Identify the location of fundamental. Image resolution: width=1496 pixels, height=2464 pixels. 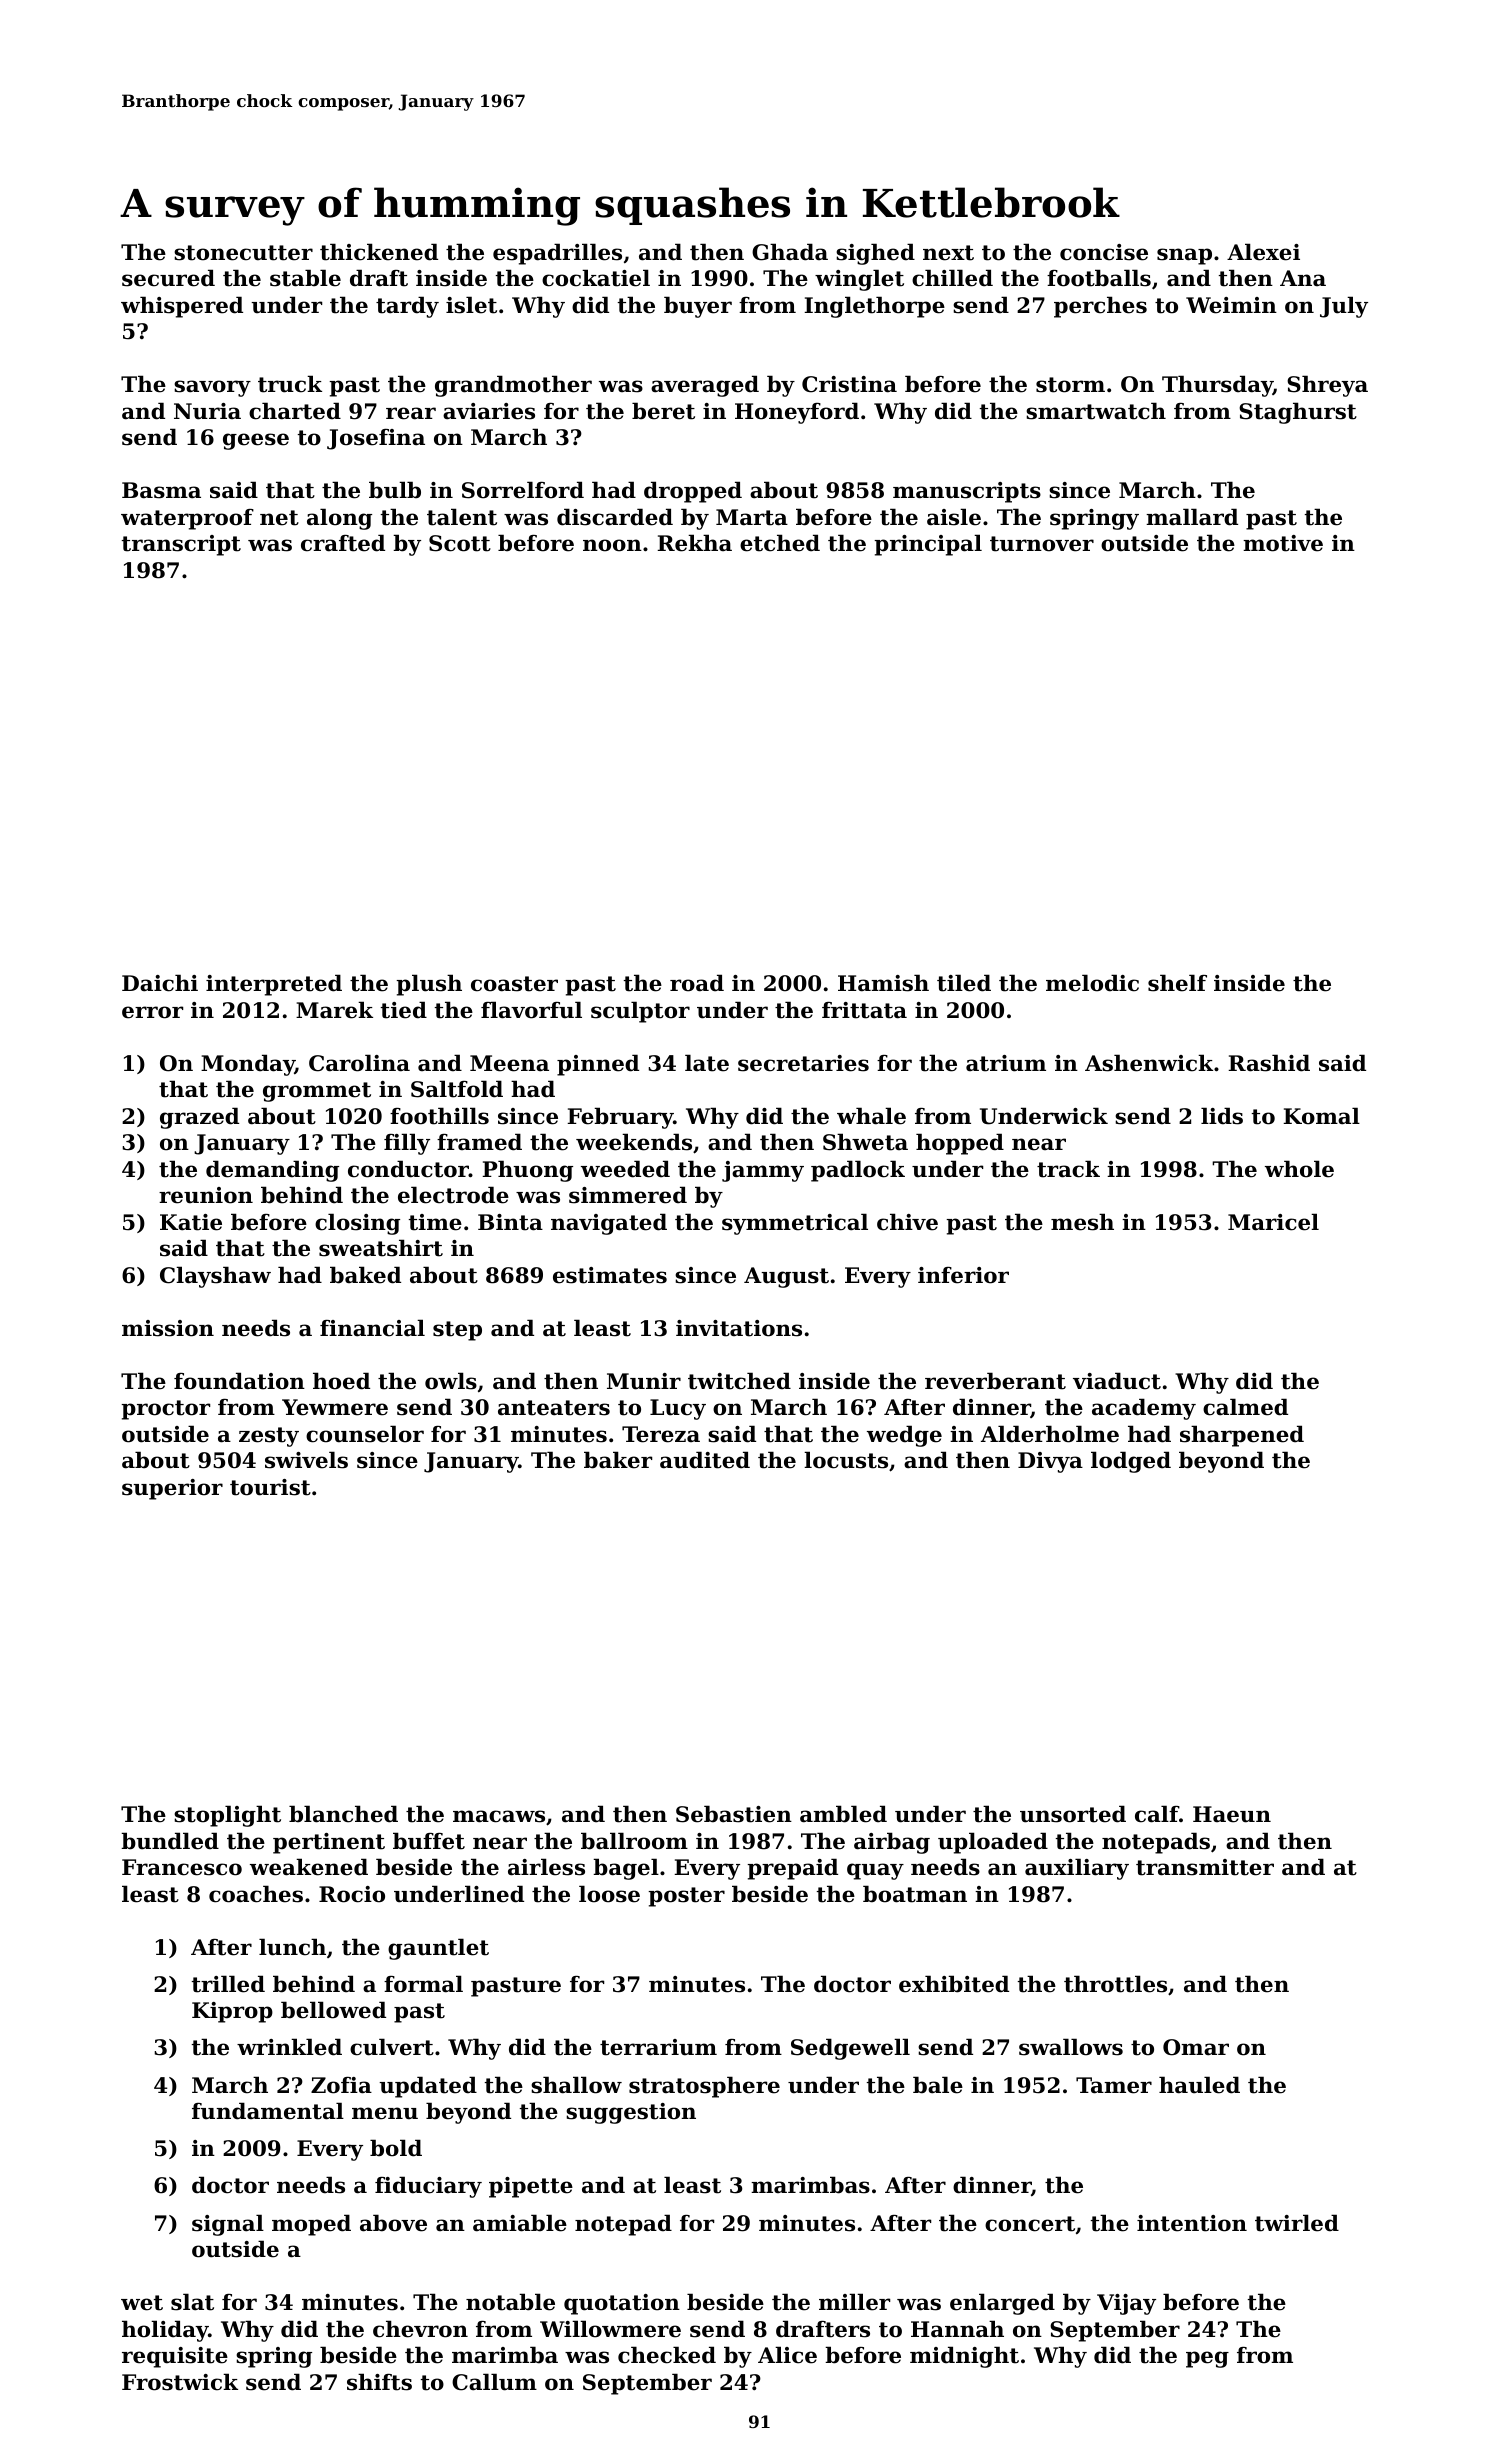
(268, 2111).
